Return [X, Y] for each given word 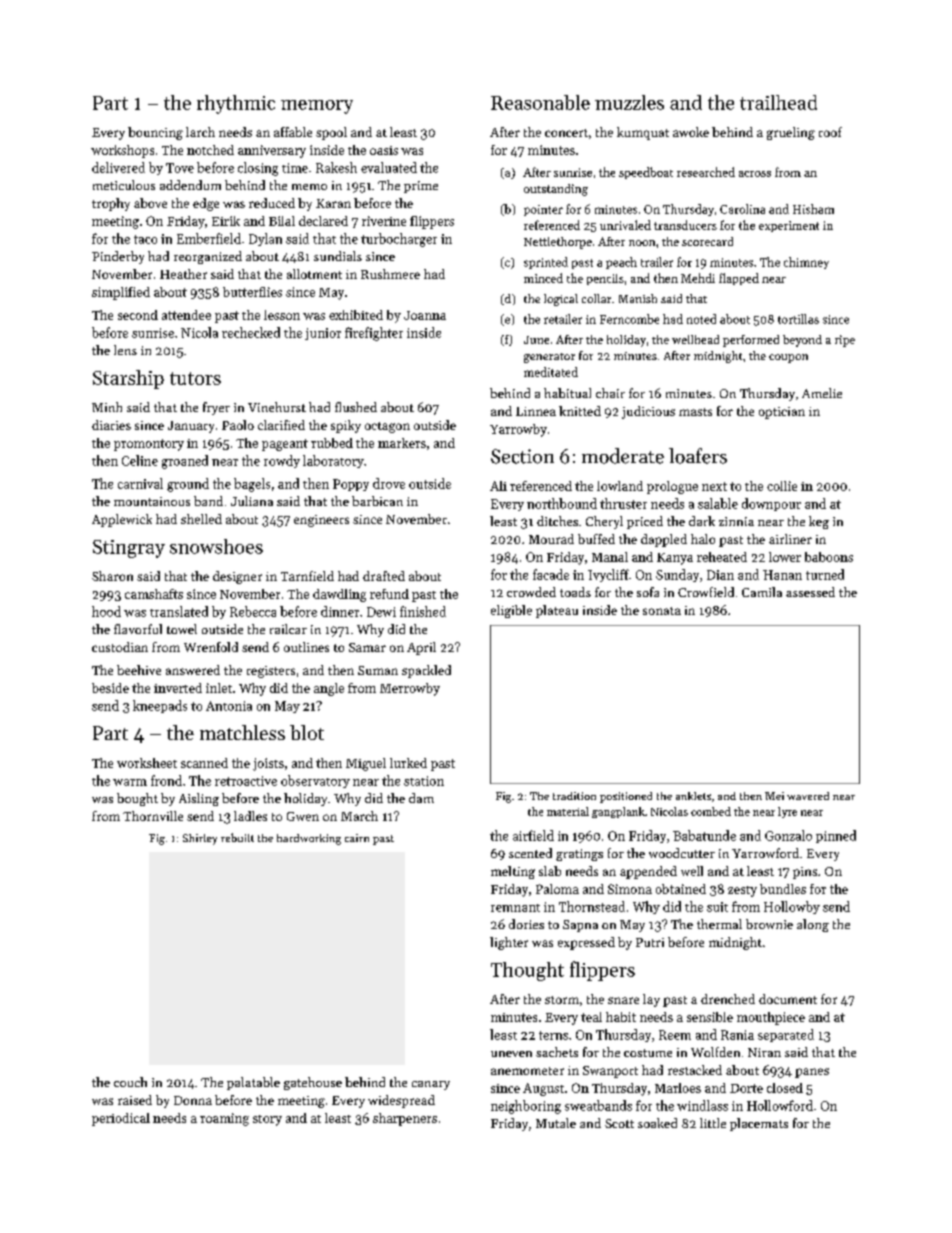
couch [130, 1082]
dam [421, 798]
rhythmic [236, 104]
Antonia [229, 706]
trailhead [778, 102]
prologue [672, 487]
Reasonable [540, 102]
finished [423, 611]
